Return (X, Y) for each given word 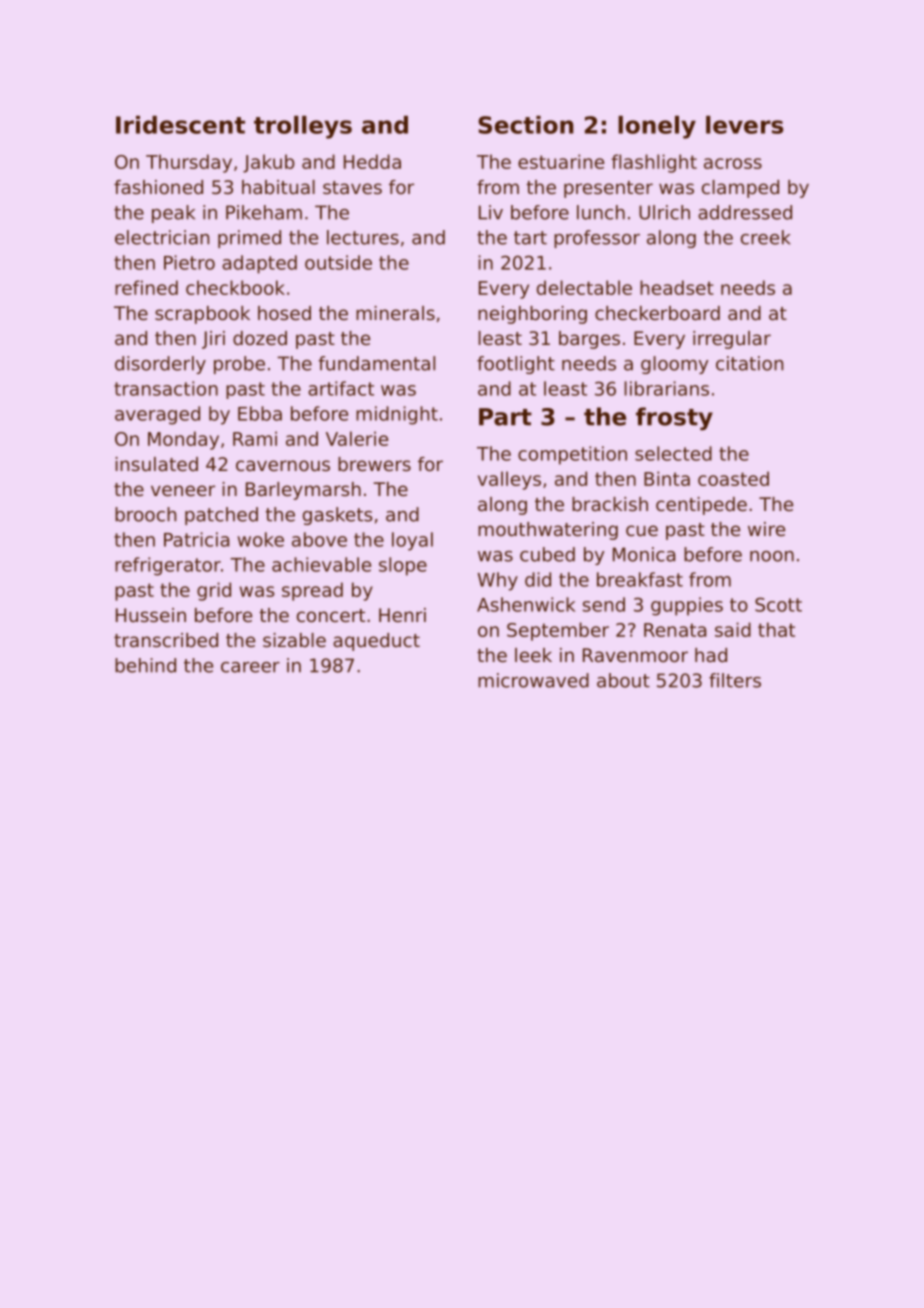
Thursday (189, 163)
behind (145, 665)
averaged (157, 415)
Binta (667, 478)
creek (766, 237)
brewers (374, 464)
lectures (363, 237)
